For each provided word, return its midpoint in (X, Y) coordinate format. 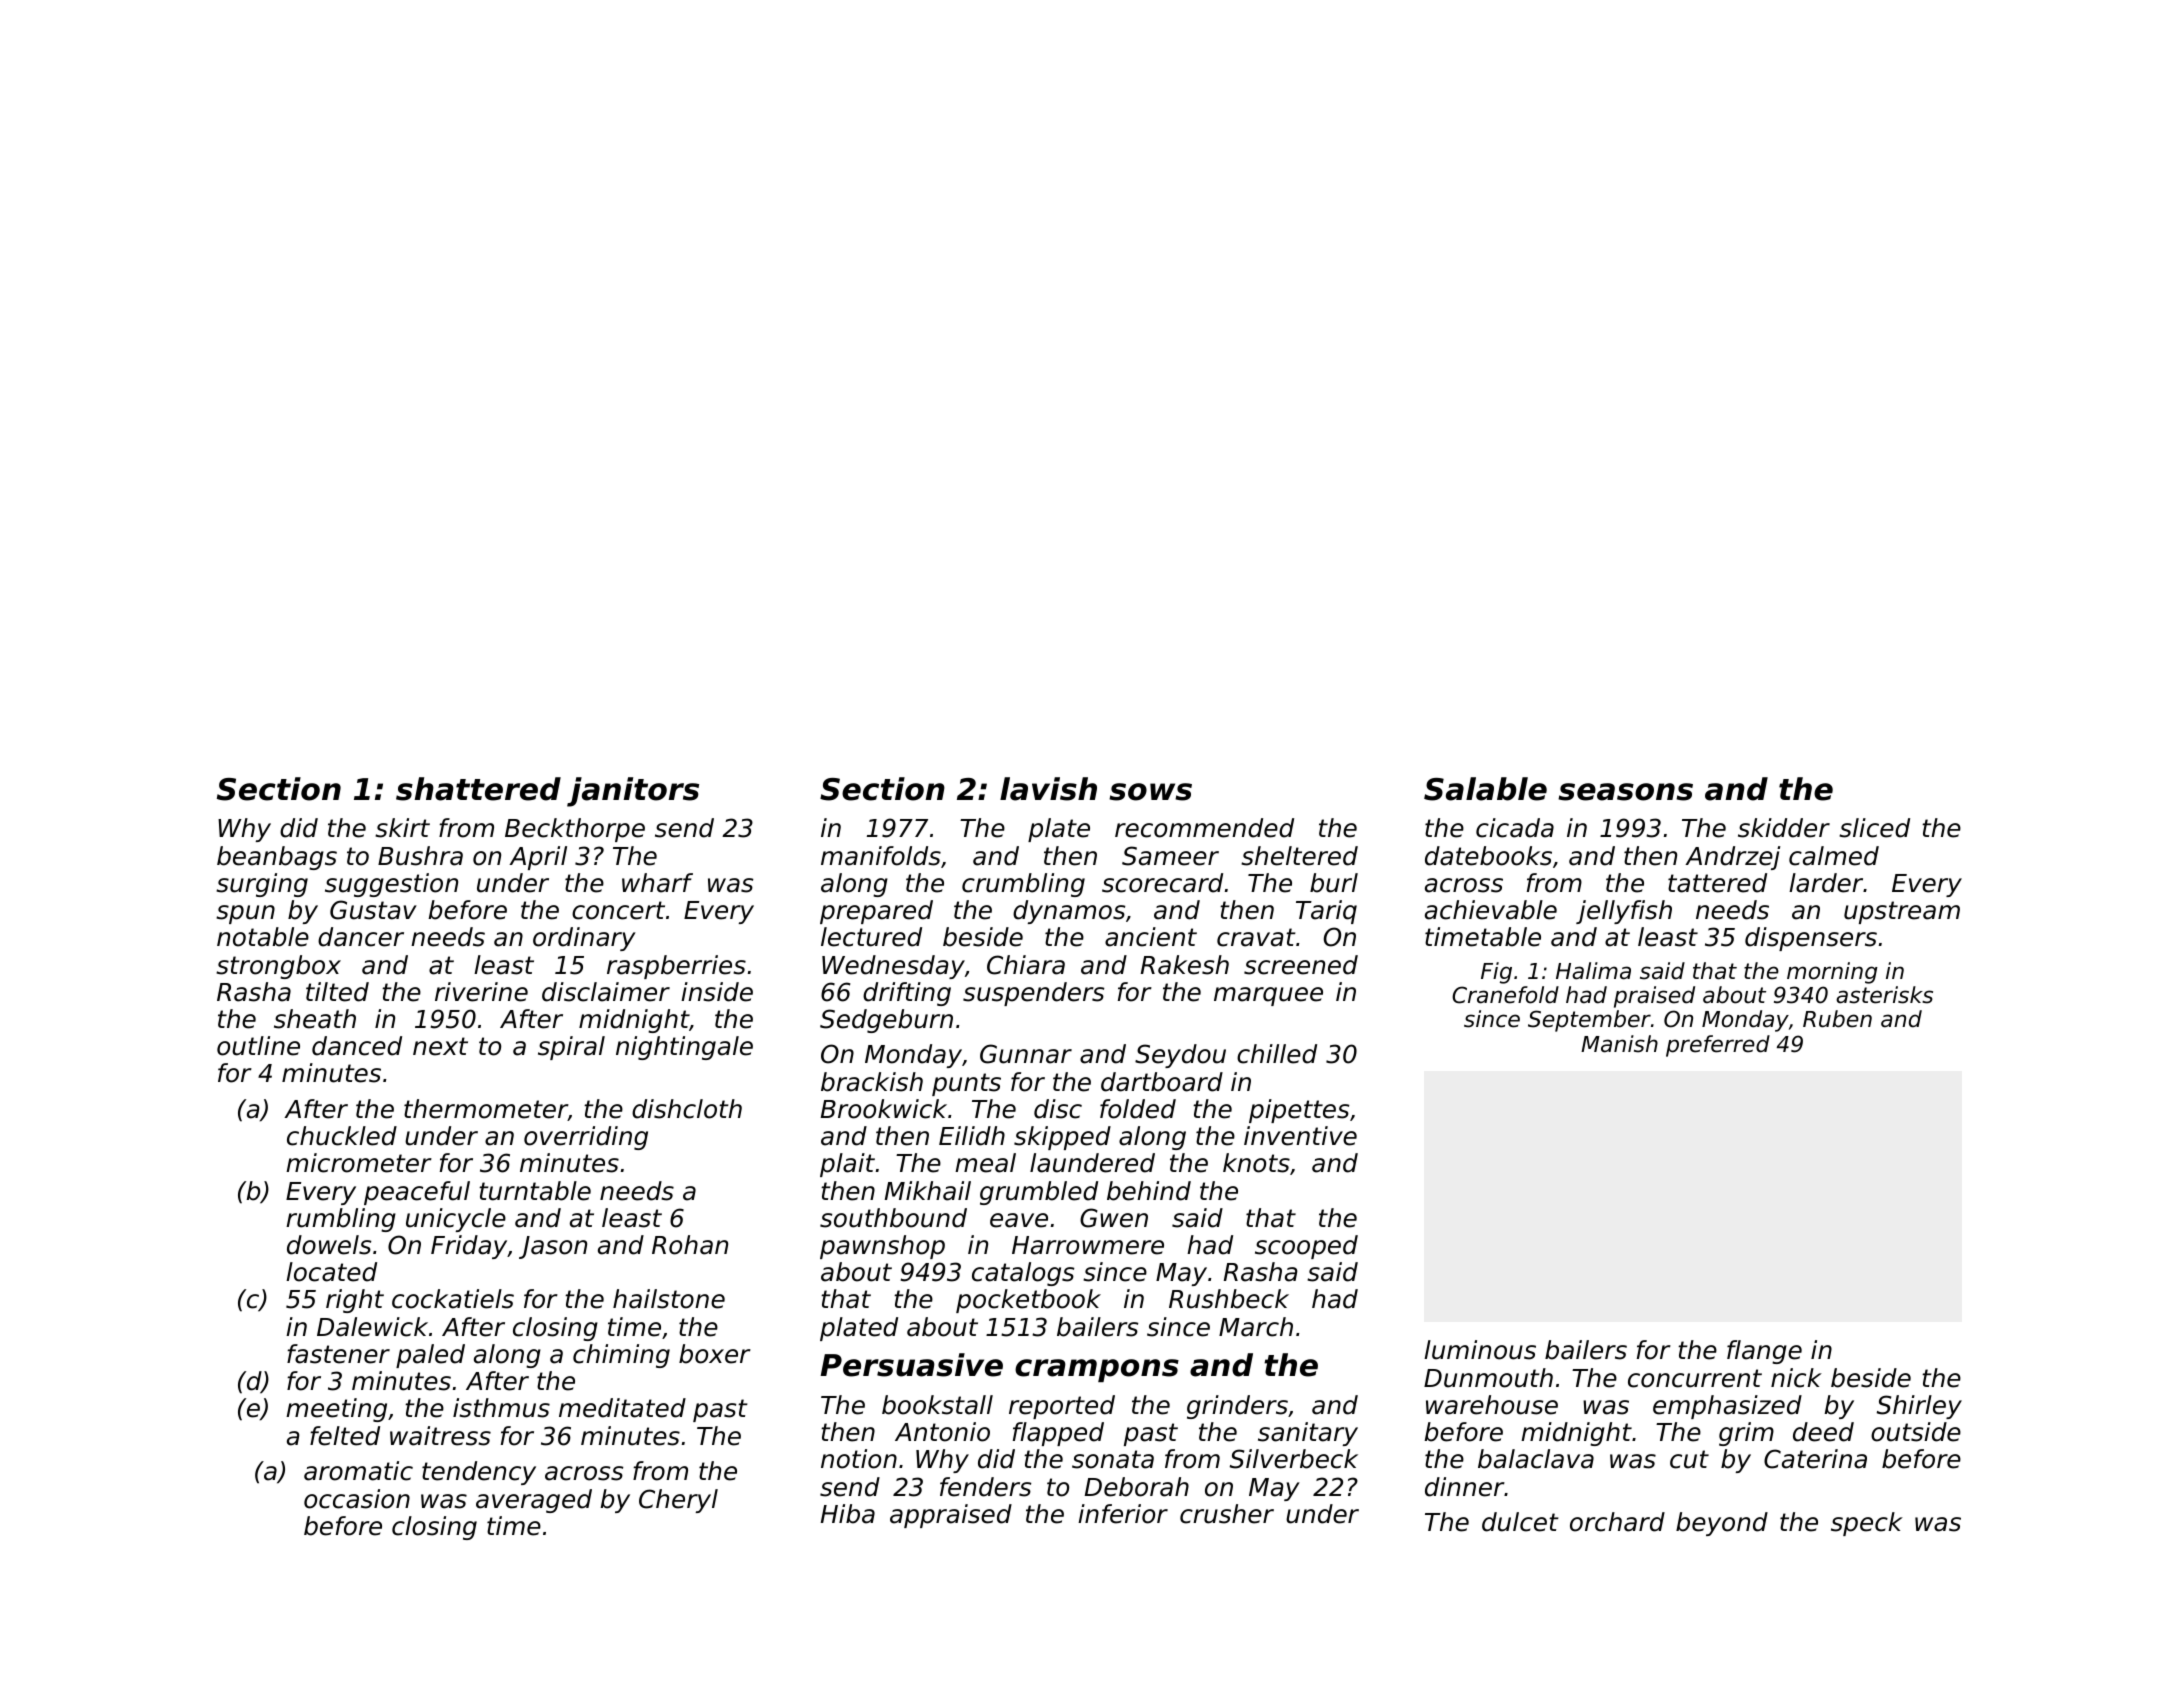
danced (357, 1046)
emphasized (1727, 1407)
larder (1826, 883)
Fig (1496, 973)
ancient (1151, 937)
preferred (1718, 1046)
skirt (402, 828)
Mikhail (928, 1191)
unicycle (456, 1220)
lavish (1048, 789)
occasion (357, 1499)
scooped (1306, 1247)
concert (618, 910)
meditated (622, 1408)
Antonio (942, 1432)
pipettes (1299, 1111)
